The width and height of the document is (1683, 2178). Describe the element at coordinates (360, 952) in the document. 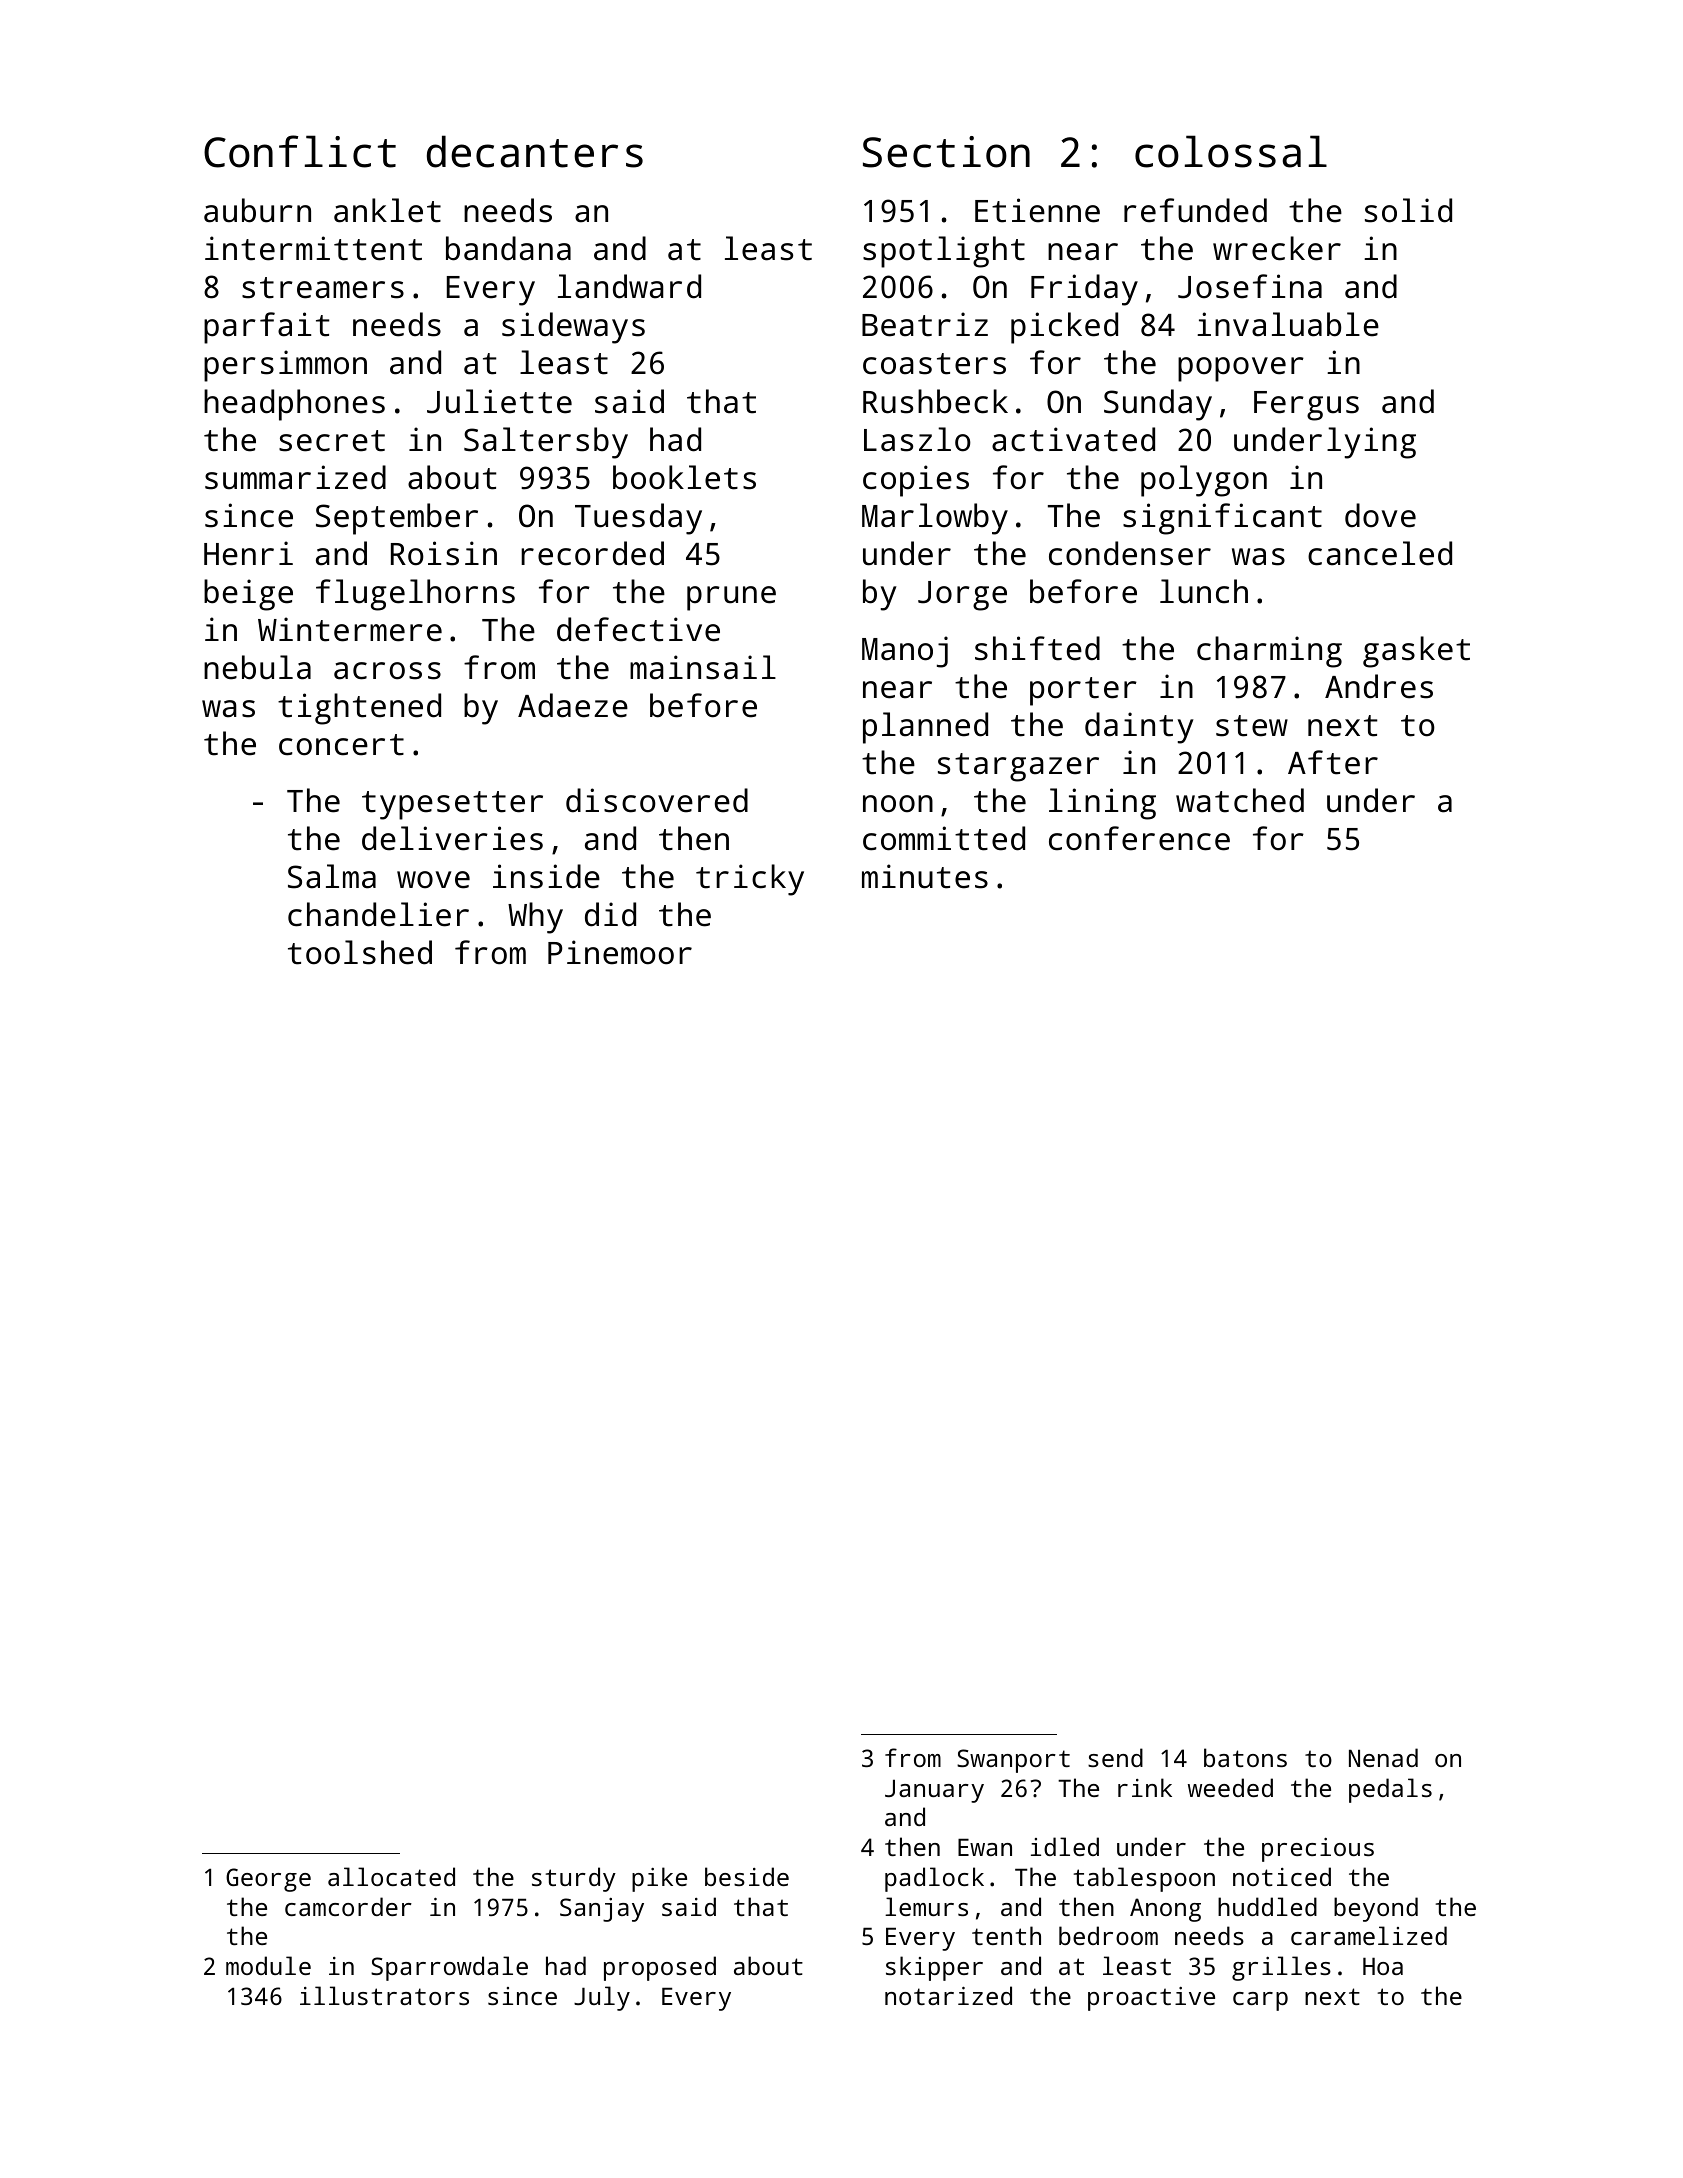

I see `toolshed` at that location.
